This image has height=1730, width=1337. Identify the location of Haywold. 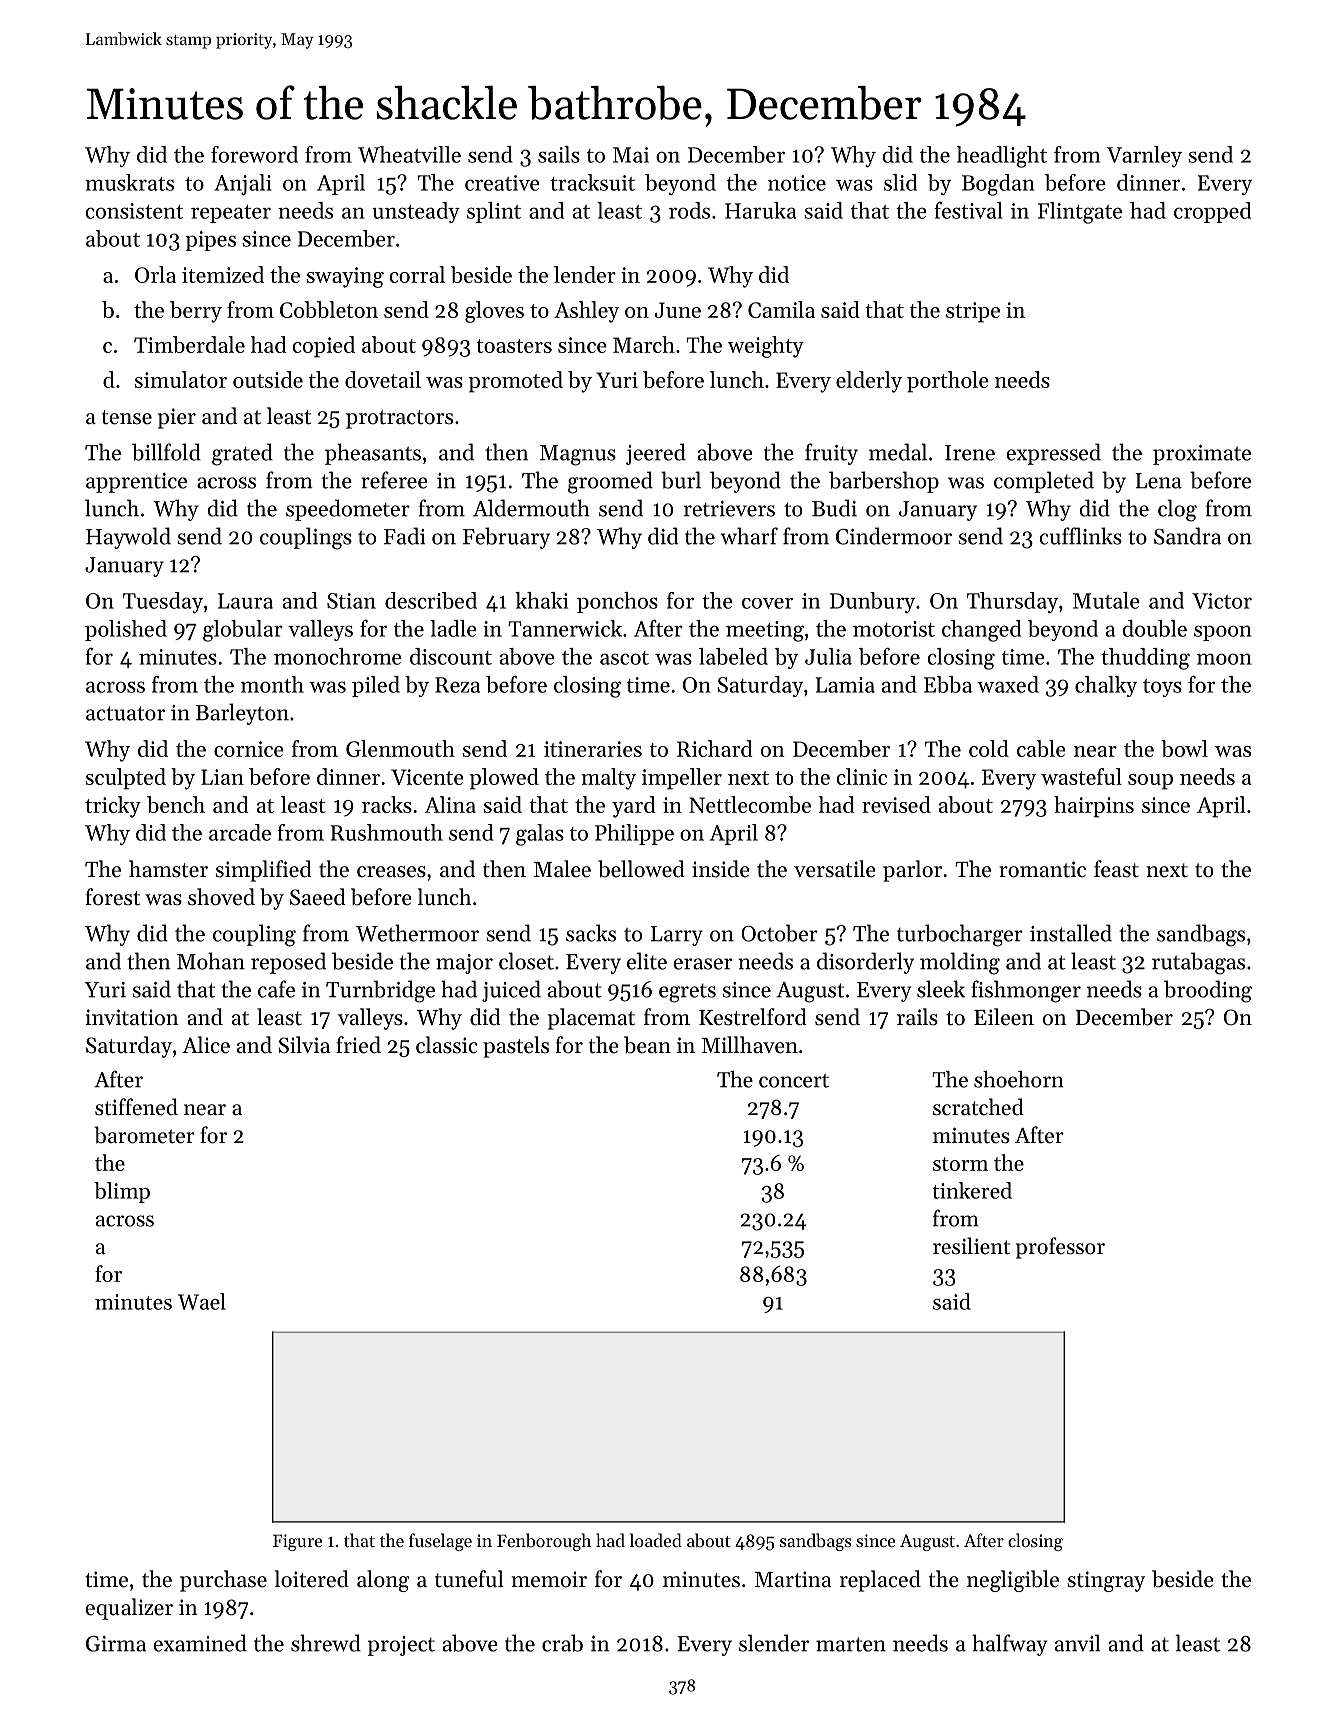
(128, 538).
